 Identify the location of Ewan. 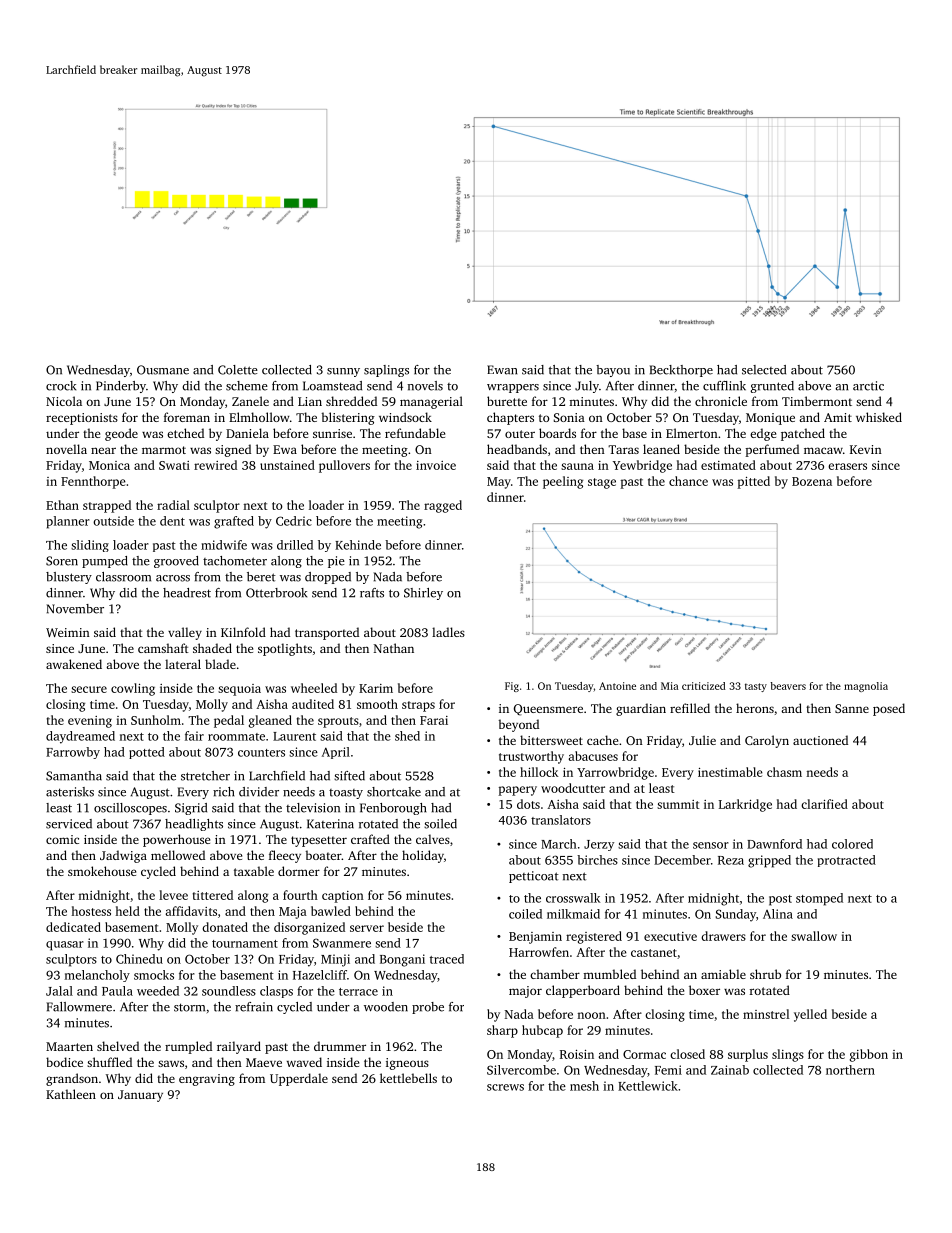
(502, 370).
